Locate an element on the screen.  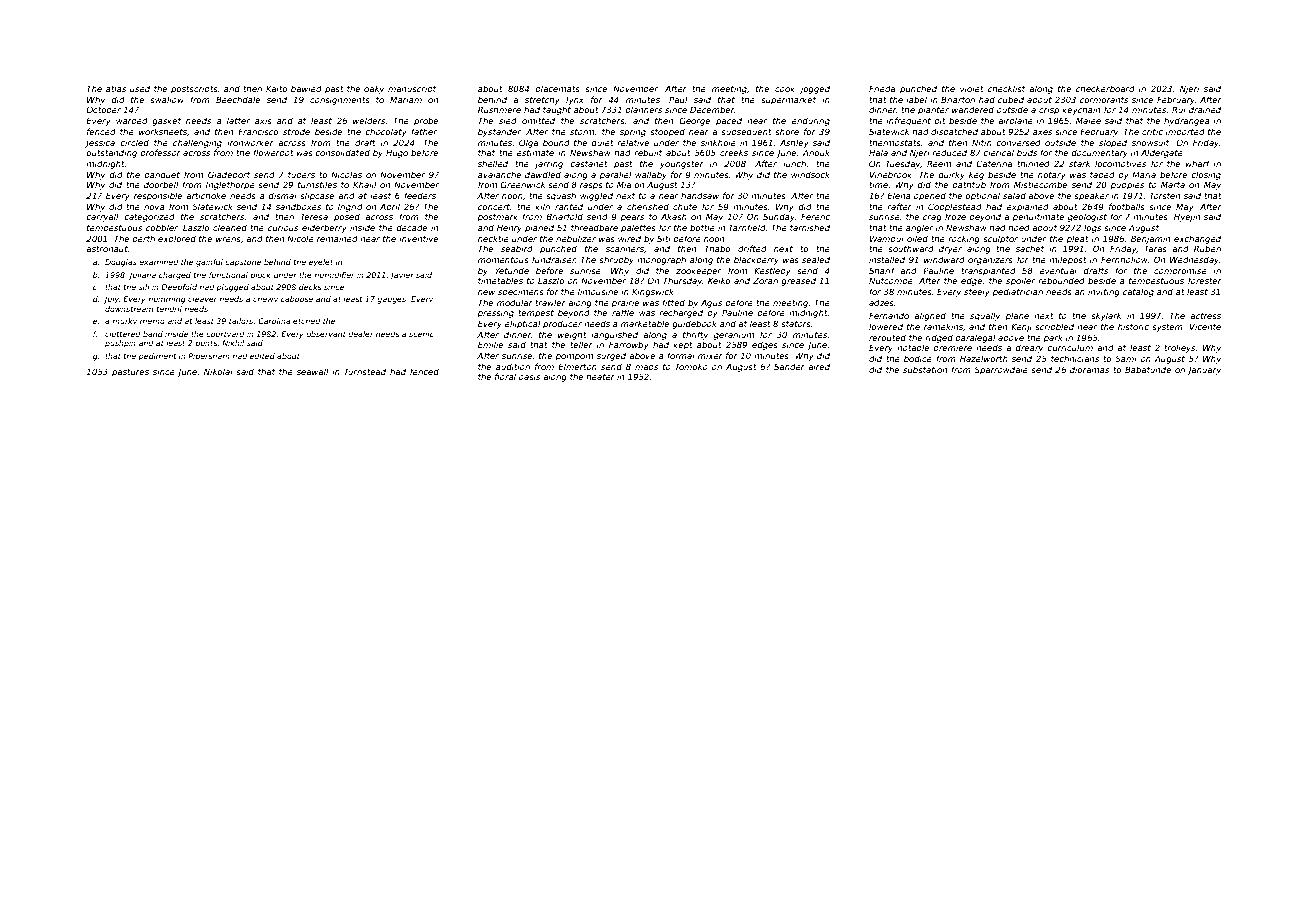
worksheets is located at coordinates (163, 131).
